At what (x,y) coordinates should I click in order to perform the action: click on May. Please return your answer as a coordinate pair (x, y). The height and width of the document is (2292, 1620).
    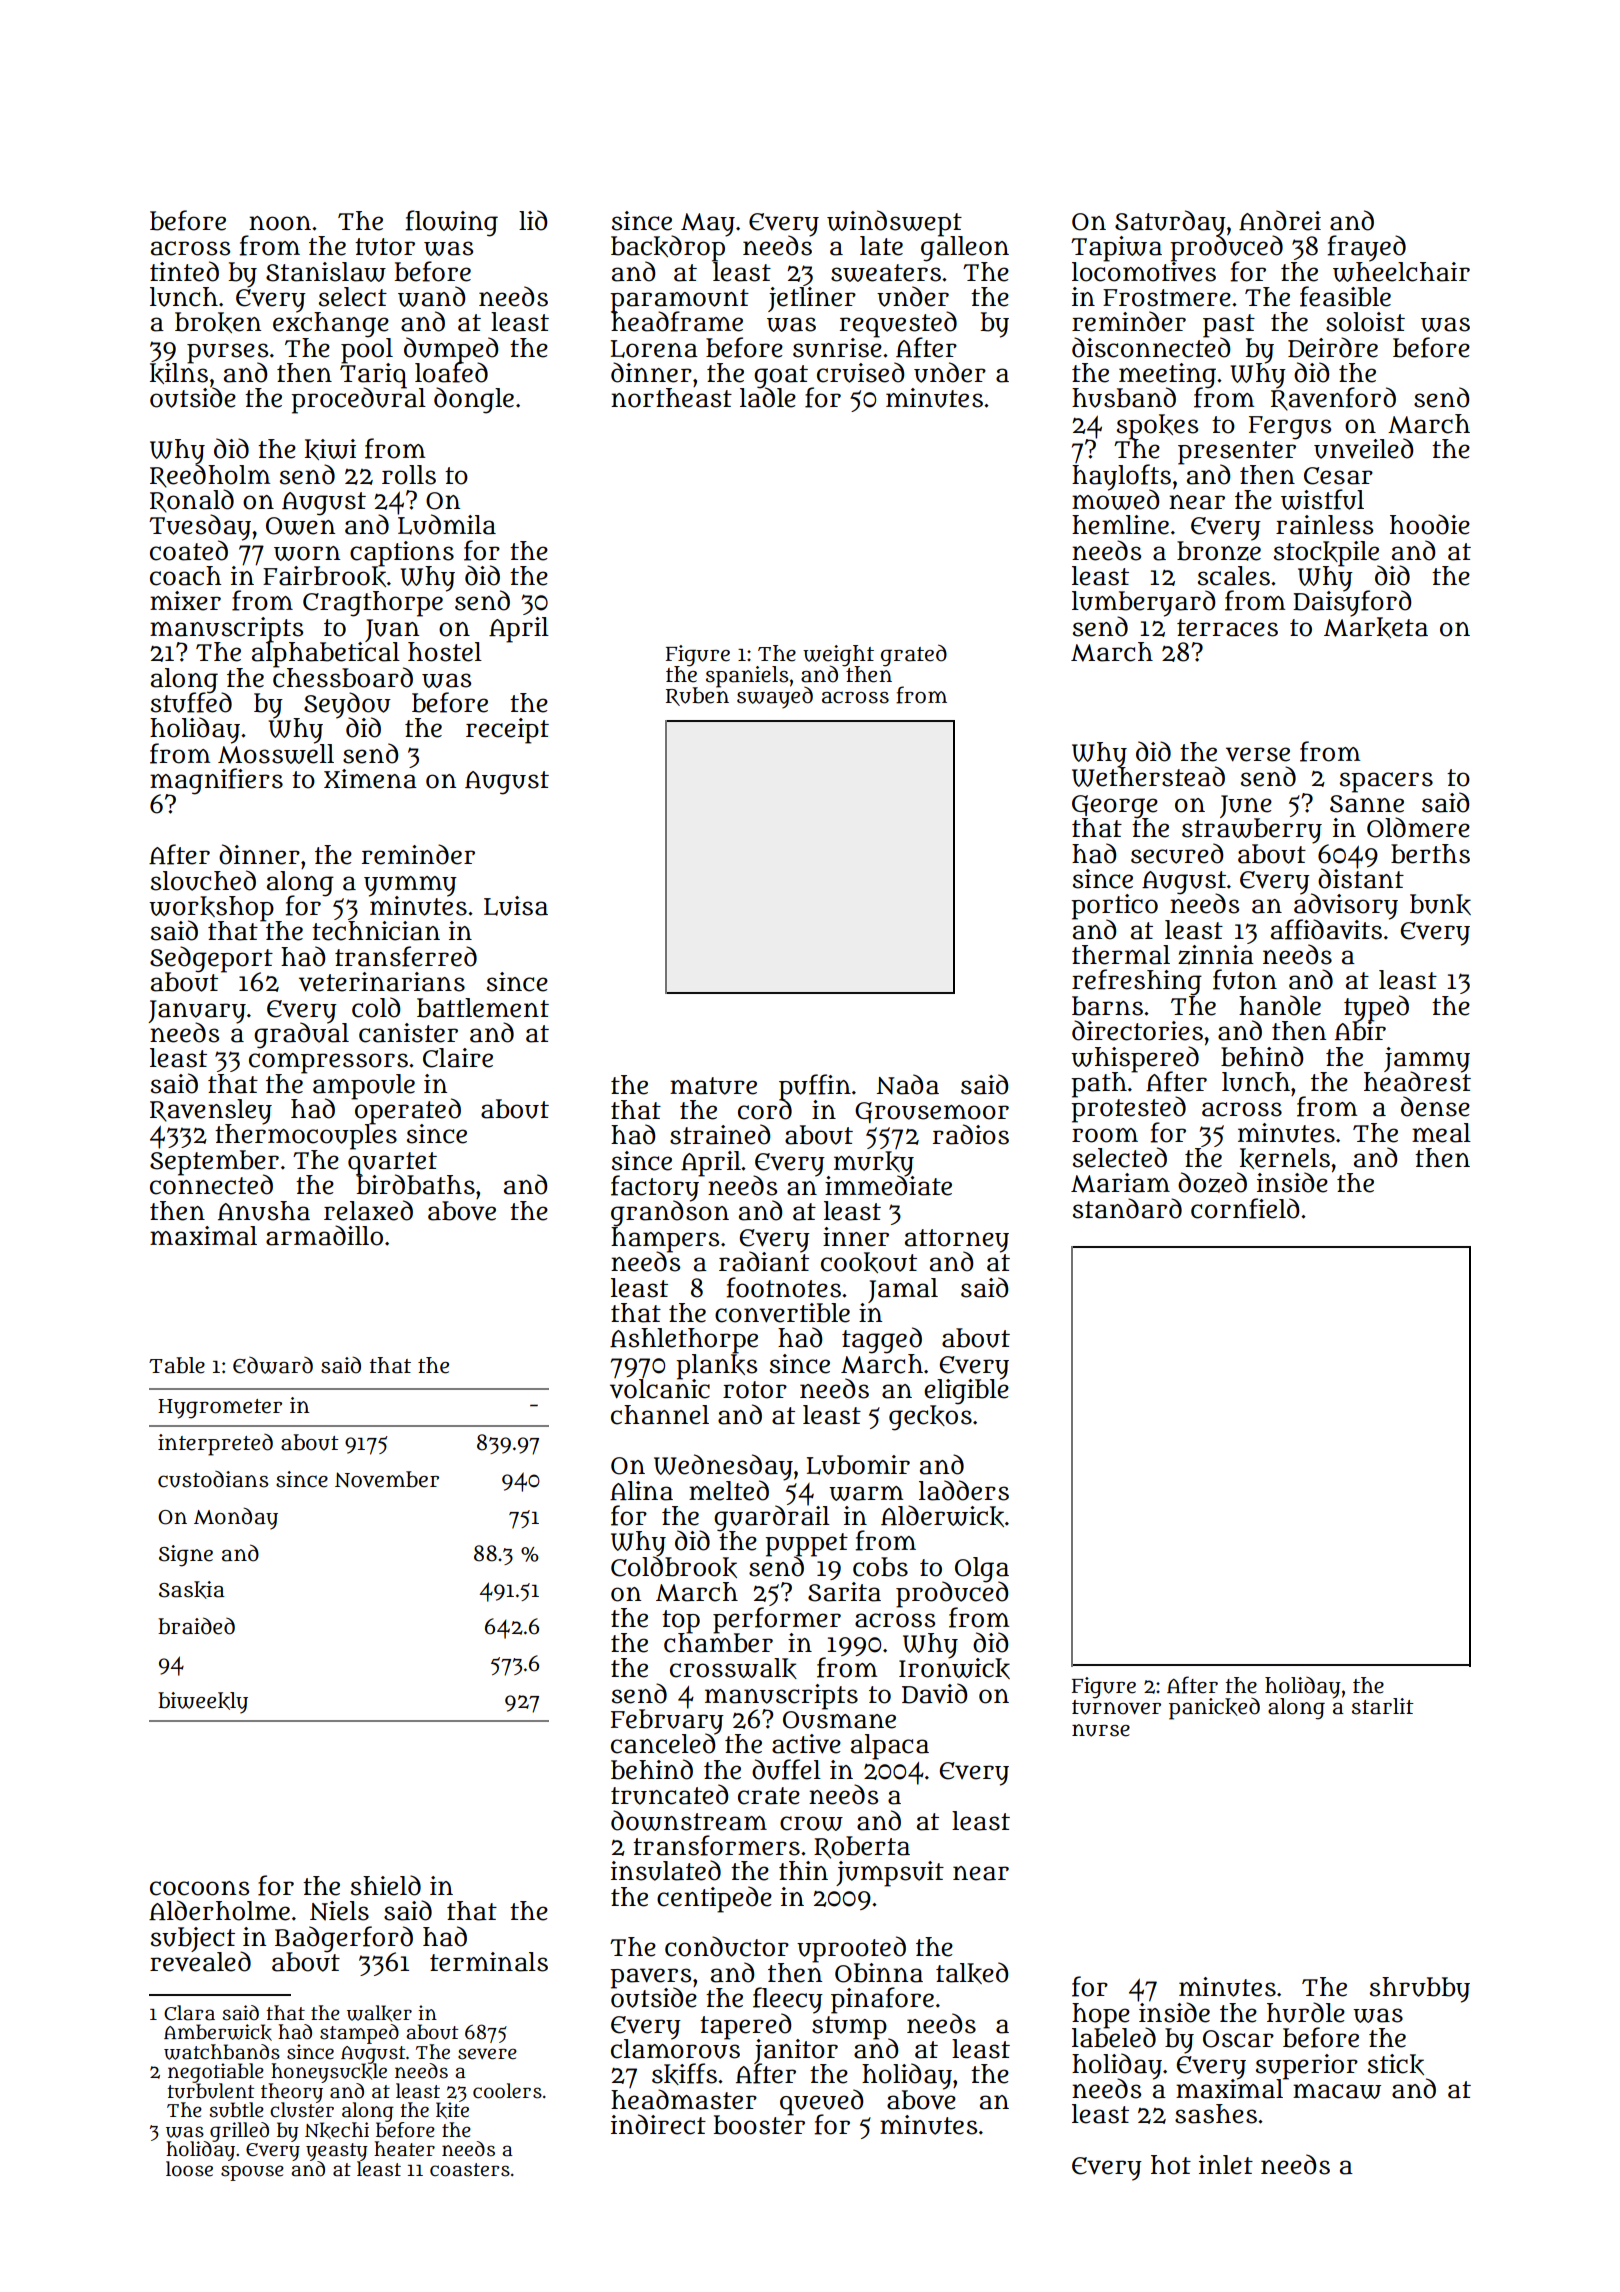
    Looking at the image, I should click on (708, 224).
